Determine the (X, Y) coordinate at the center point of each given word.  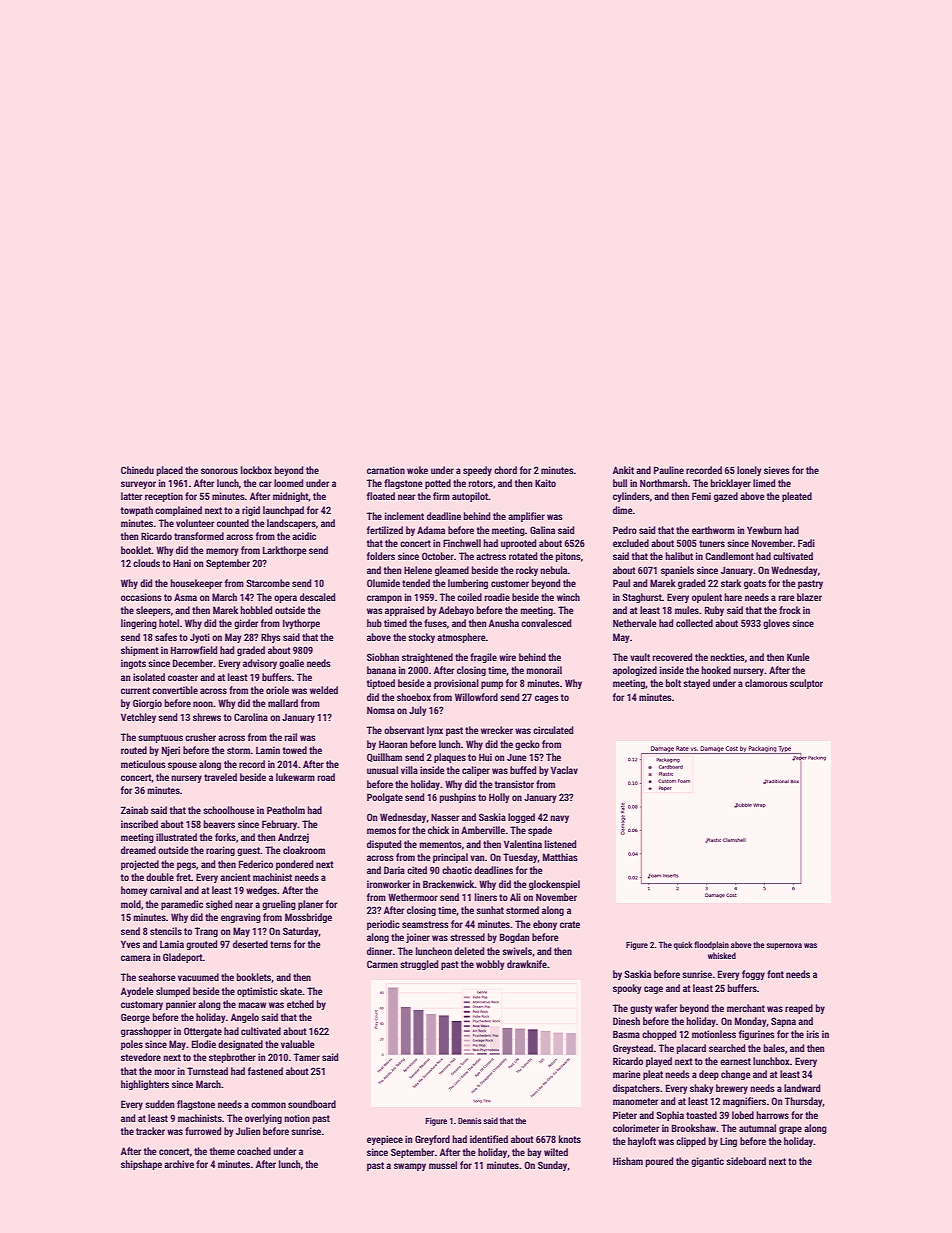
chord (505, 470)
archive (179, 1164)
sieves (777, 470)
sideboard (746, 1161)
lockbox (256, 470)
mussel (443, 1165)
